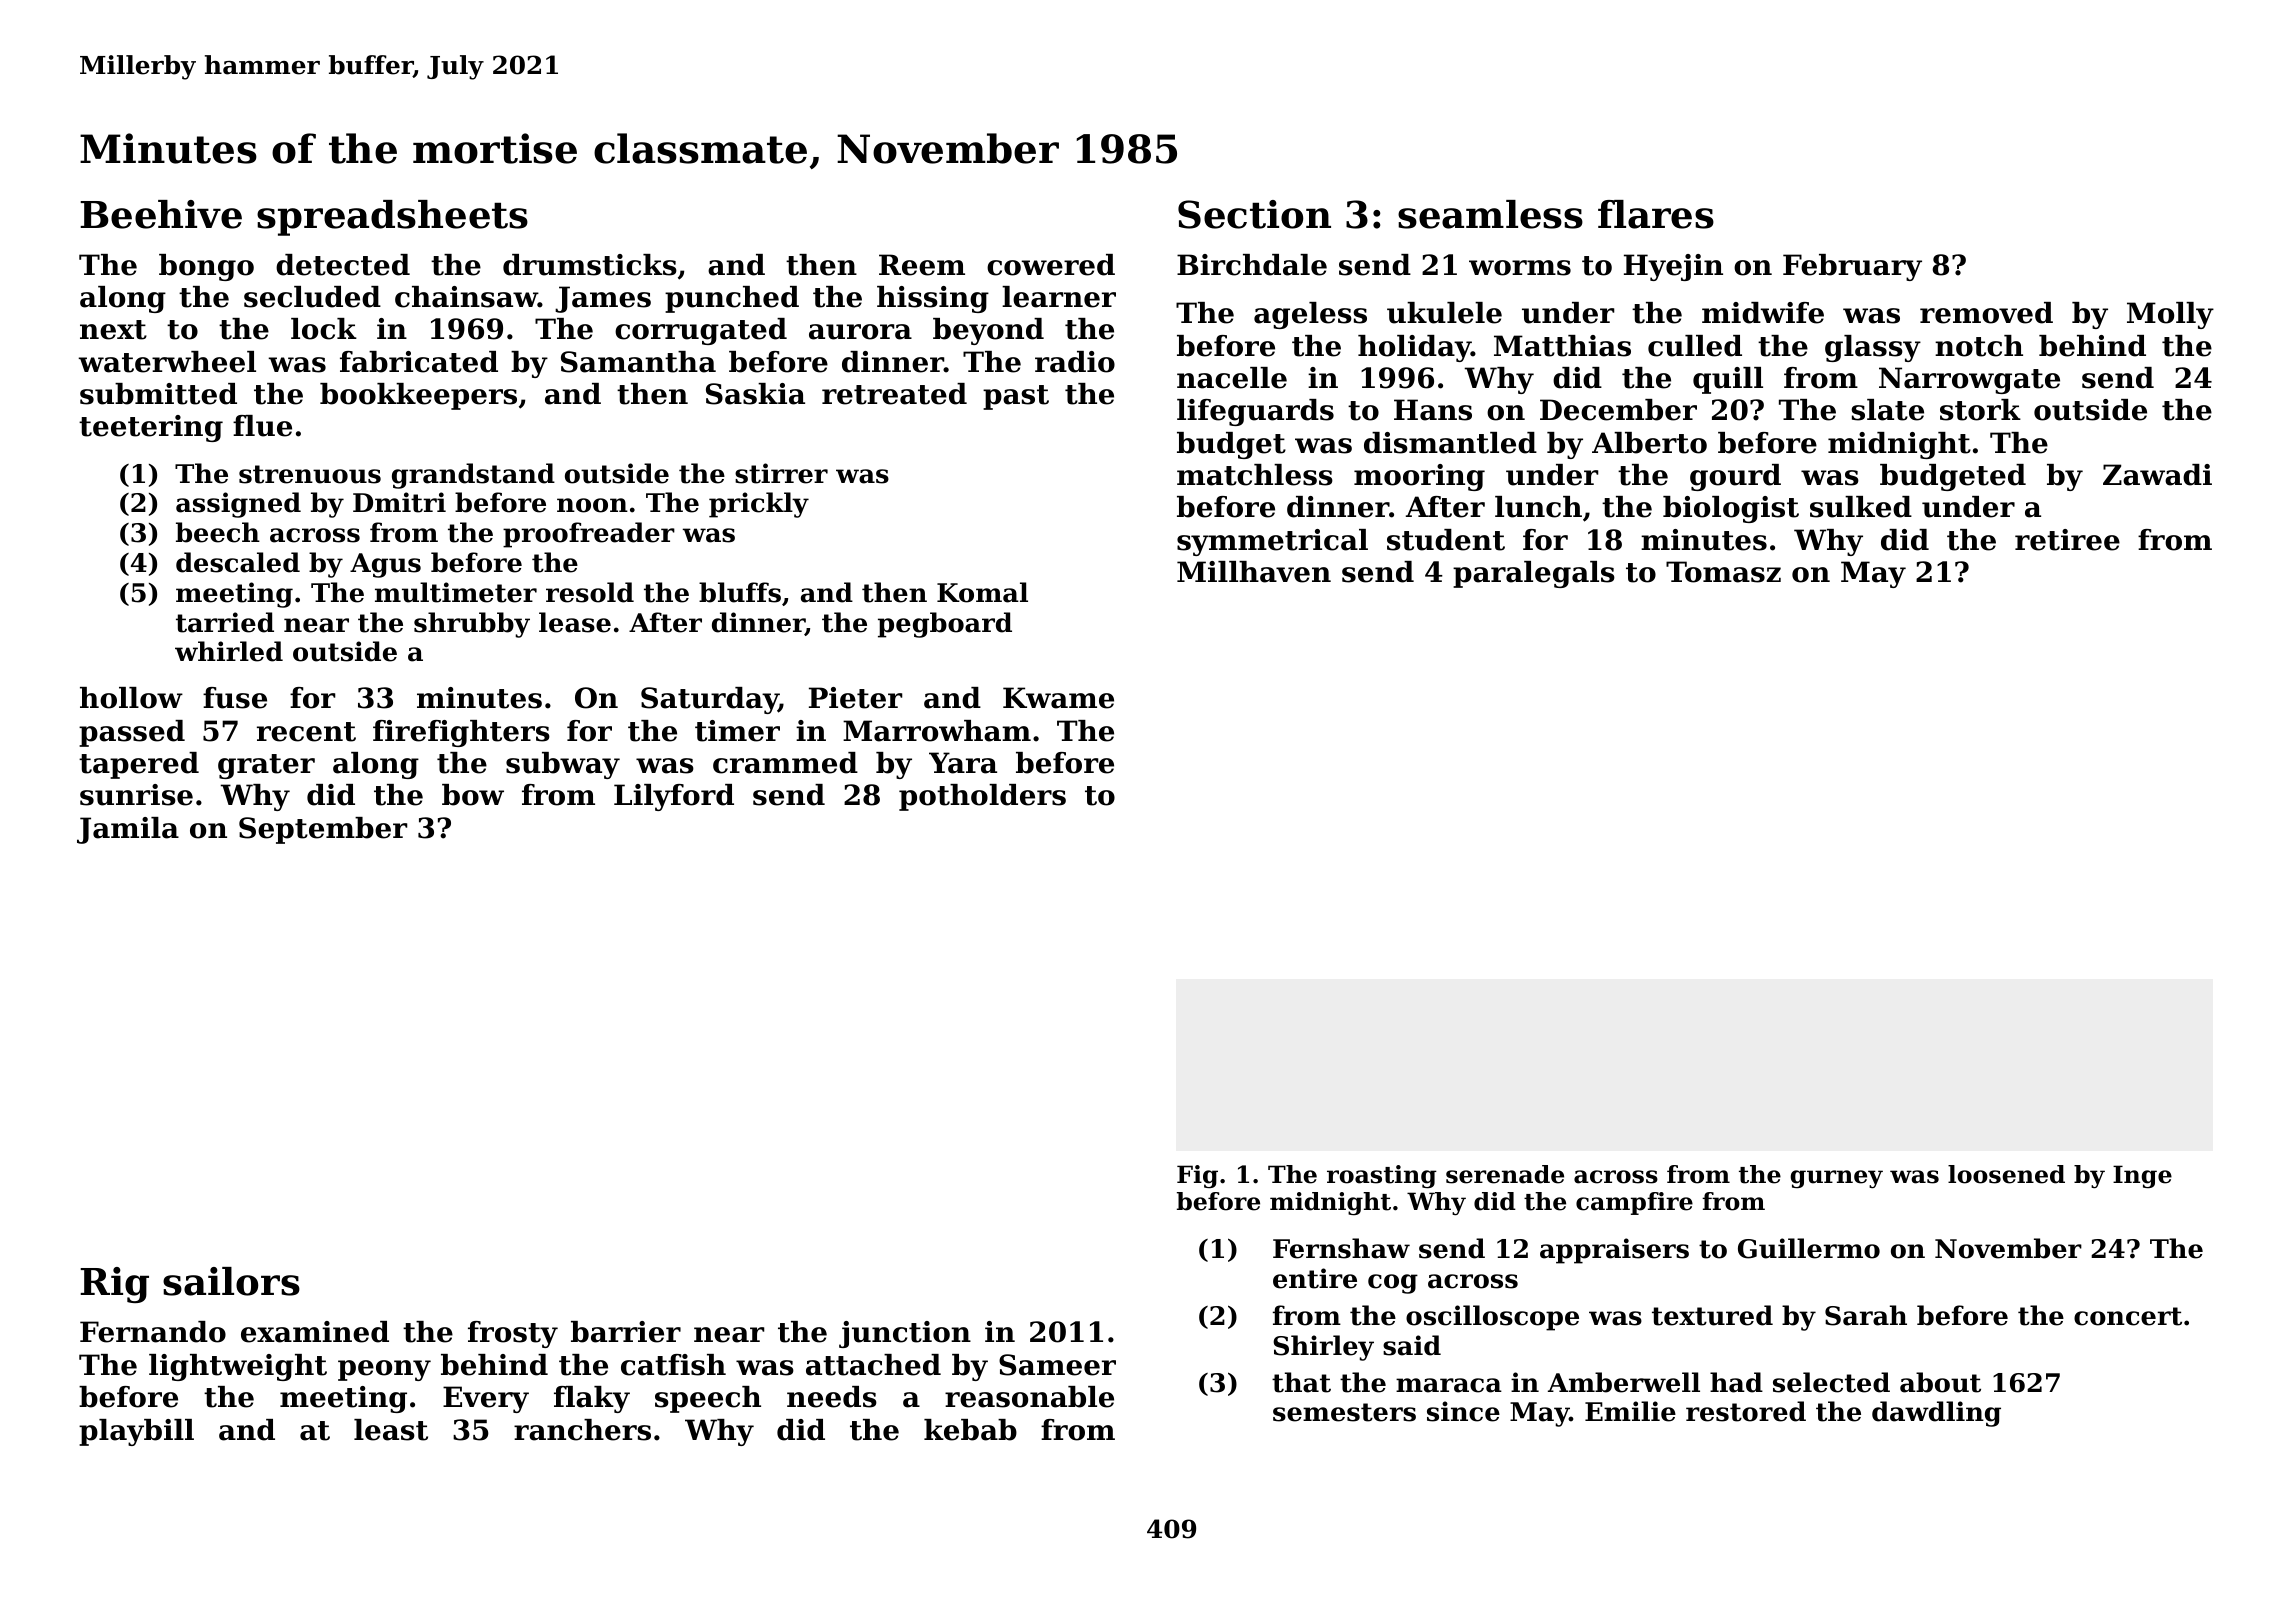 The image size is (2292, 1620). What do you see at coordinates (945, 625) in the image?
I see `pegboard` at bounding box center [945, 625].
